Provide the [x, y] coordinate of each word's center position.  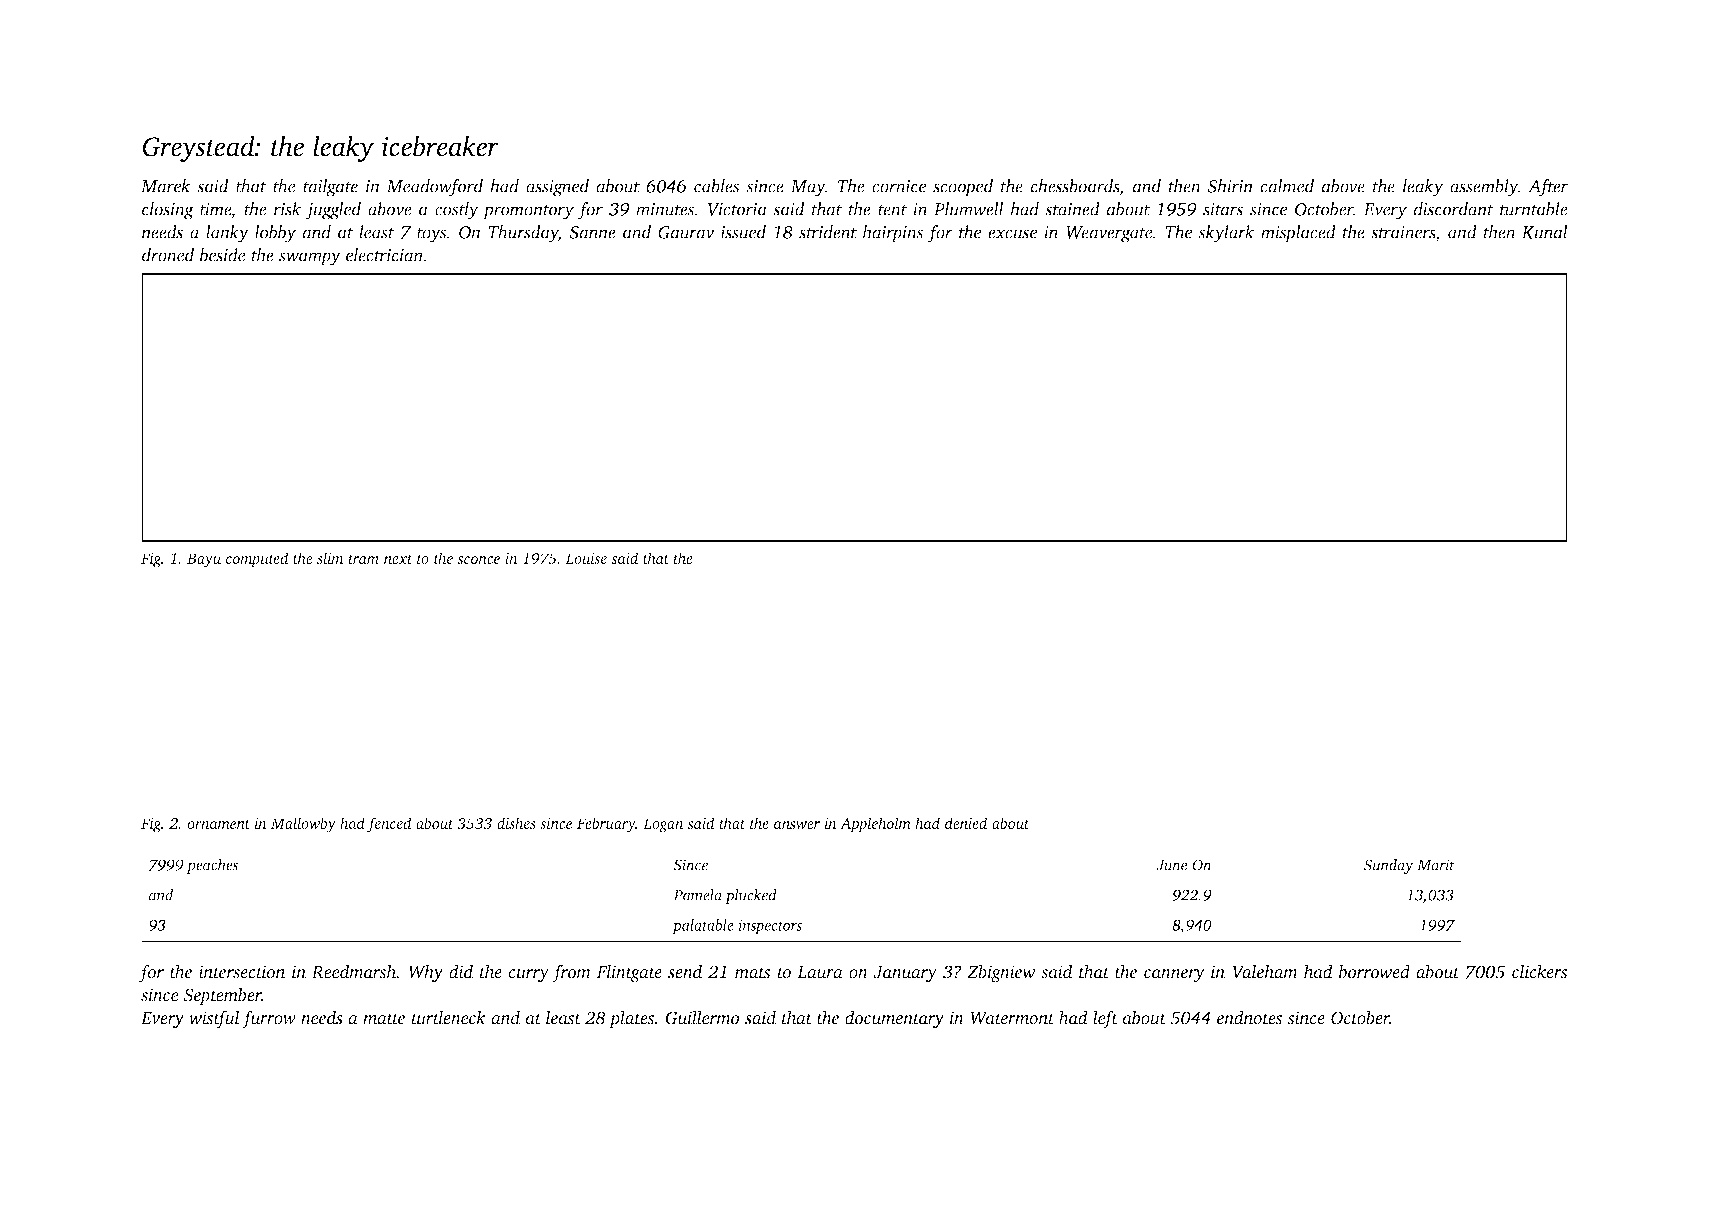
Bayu [204, 560]
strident [828, 232]
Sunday [1389, 866]
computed [257, 560]
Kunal [1544, 232]
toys [431, 235]
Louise [586, 558]
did [461, 971]
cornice [899, 186]
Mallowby [303, 825]
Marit [1436, 865]
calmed [1287, 186]
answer [797, 825]
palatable [703, 926]
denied [966, 823]
